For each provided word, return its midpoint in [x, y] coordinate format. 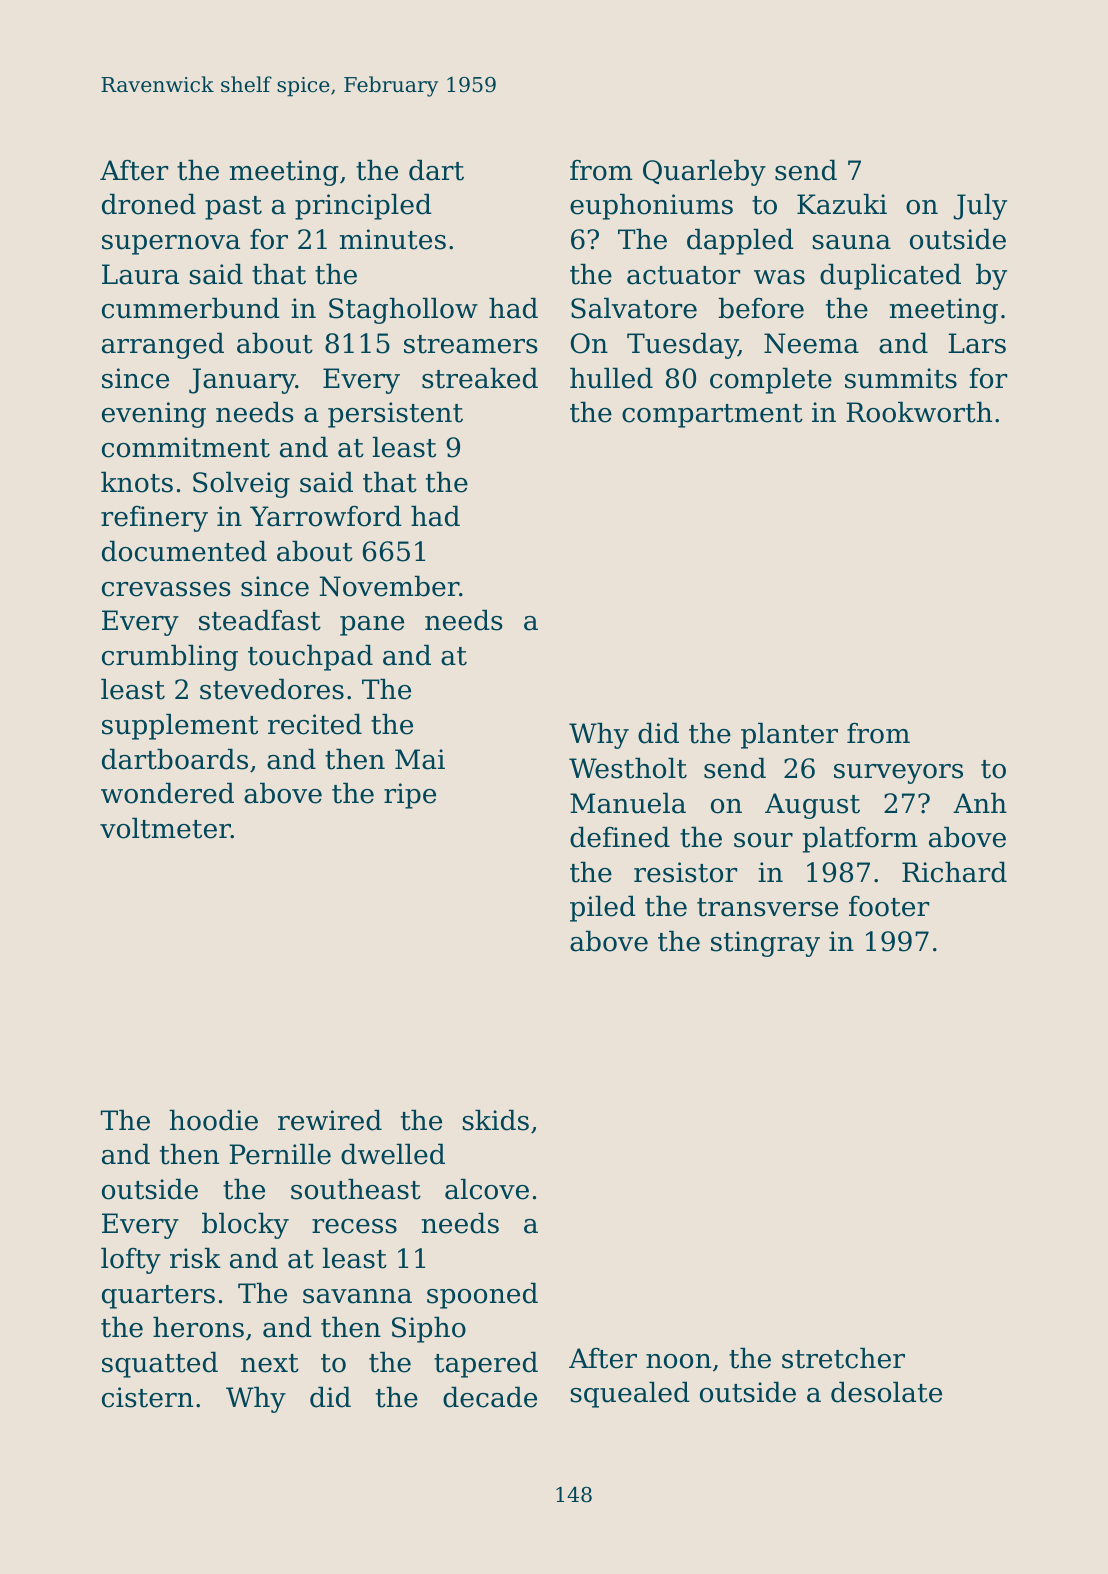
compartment [712, 416]
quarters [158, 1297]
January [242, 381]
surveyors [898, 774]
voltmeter [165, 828]
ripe [410, 796]
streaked [480, 378]
